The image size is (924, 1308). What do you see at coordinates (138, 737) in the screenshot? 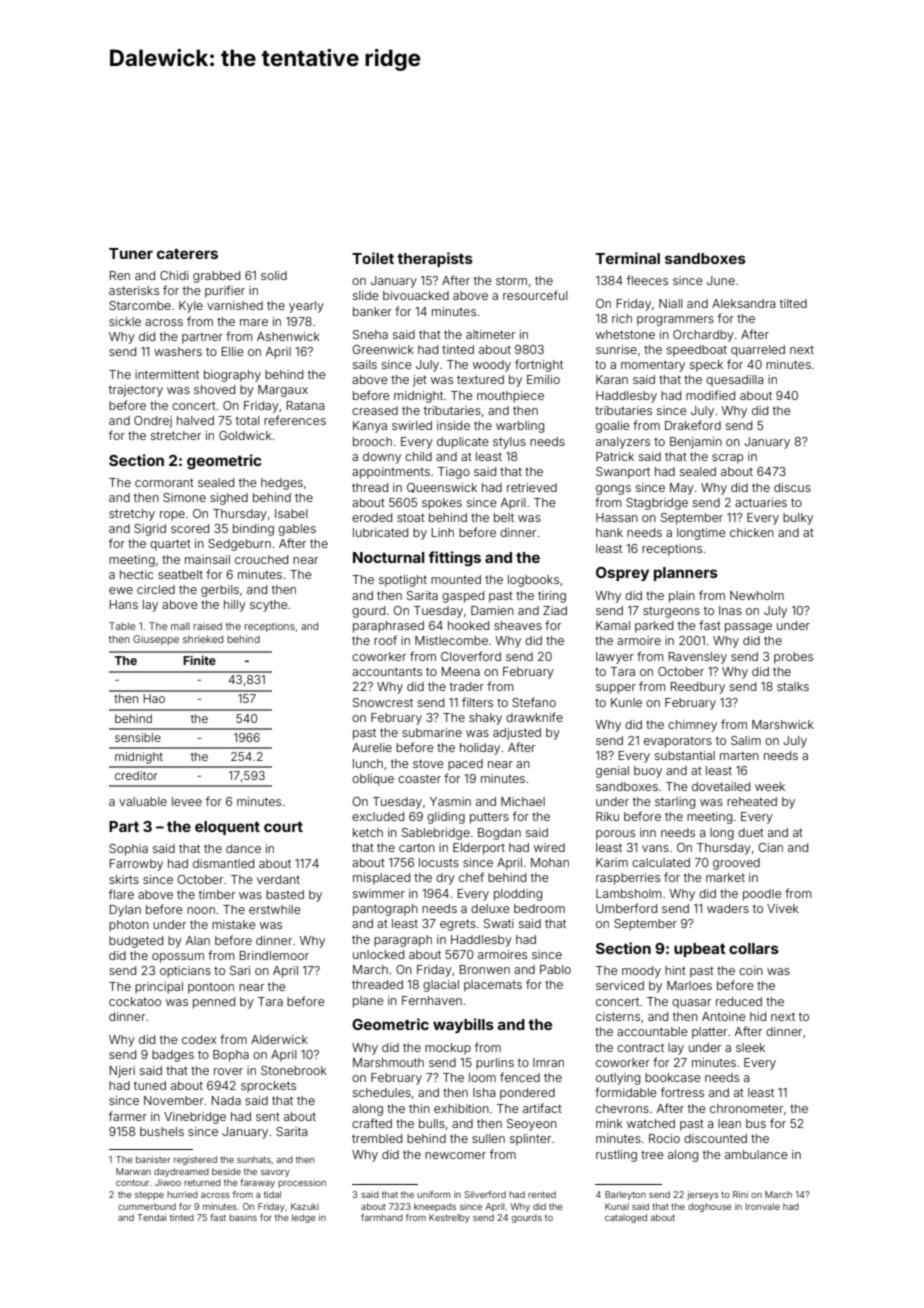
I see `sensible` at bounding box center [138, 737].
